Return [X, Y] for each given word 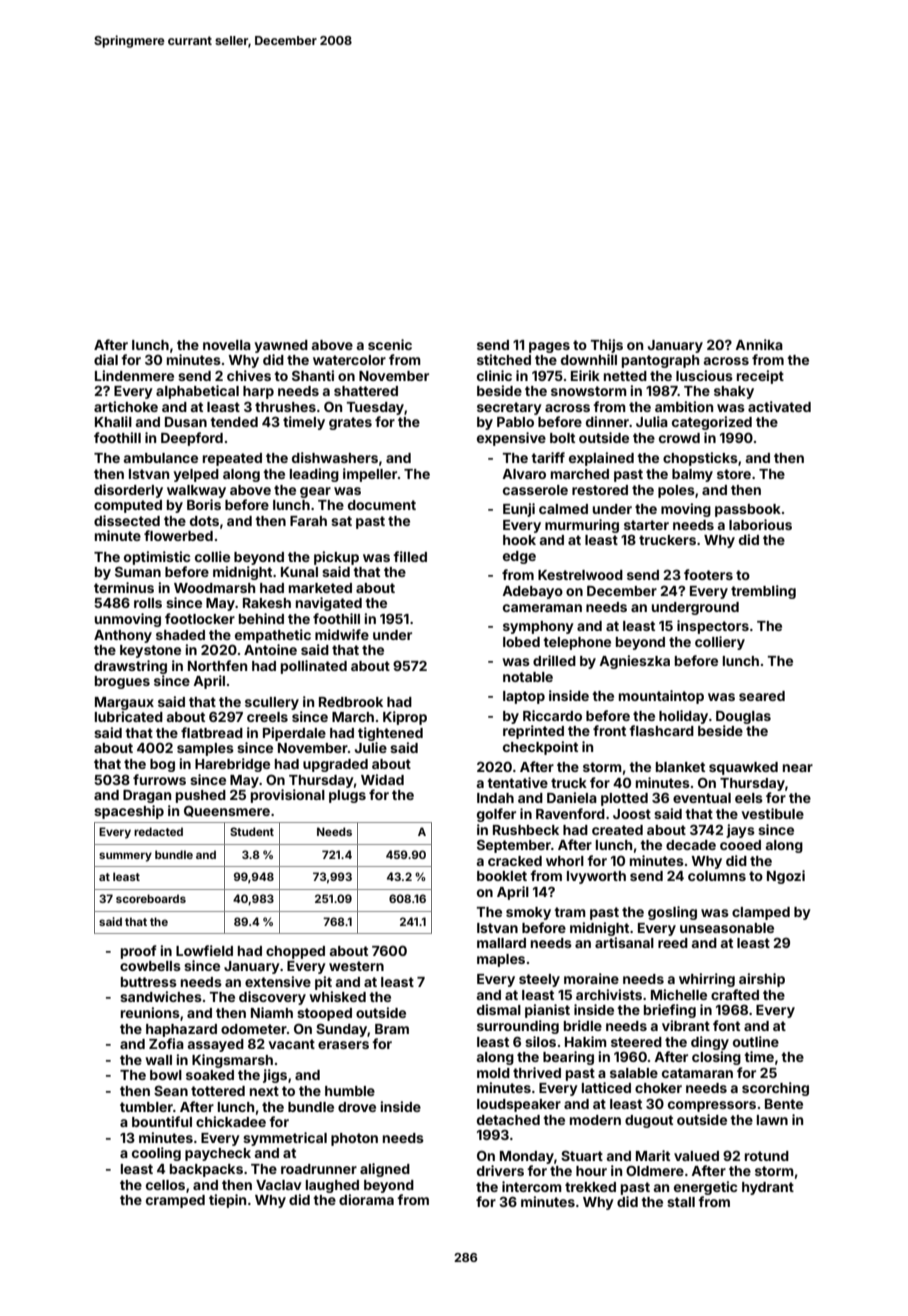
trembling [763, 592]
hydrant [768, 1188]
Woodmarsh [214, 588]
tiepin [227, 1201]
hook [519, 540]
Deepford [192, 439]
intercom [532, 1186]
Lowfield [204, 950]
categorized [712, 423]
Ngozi [786, 877]
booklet [502, 876]
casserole [535, 490]
